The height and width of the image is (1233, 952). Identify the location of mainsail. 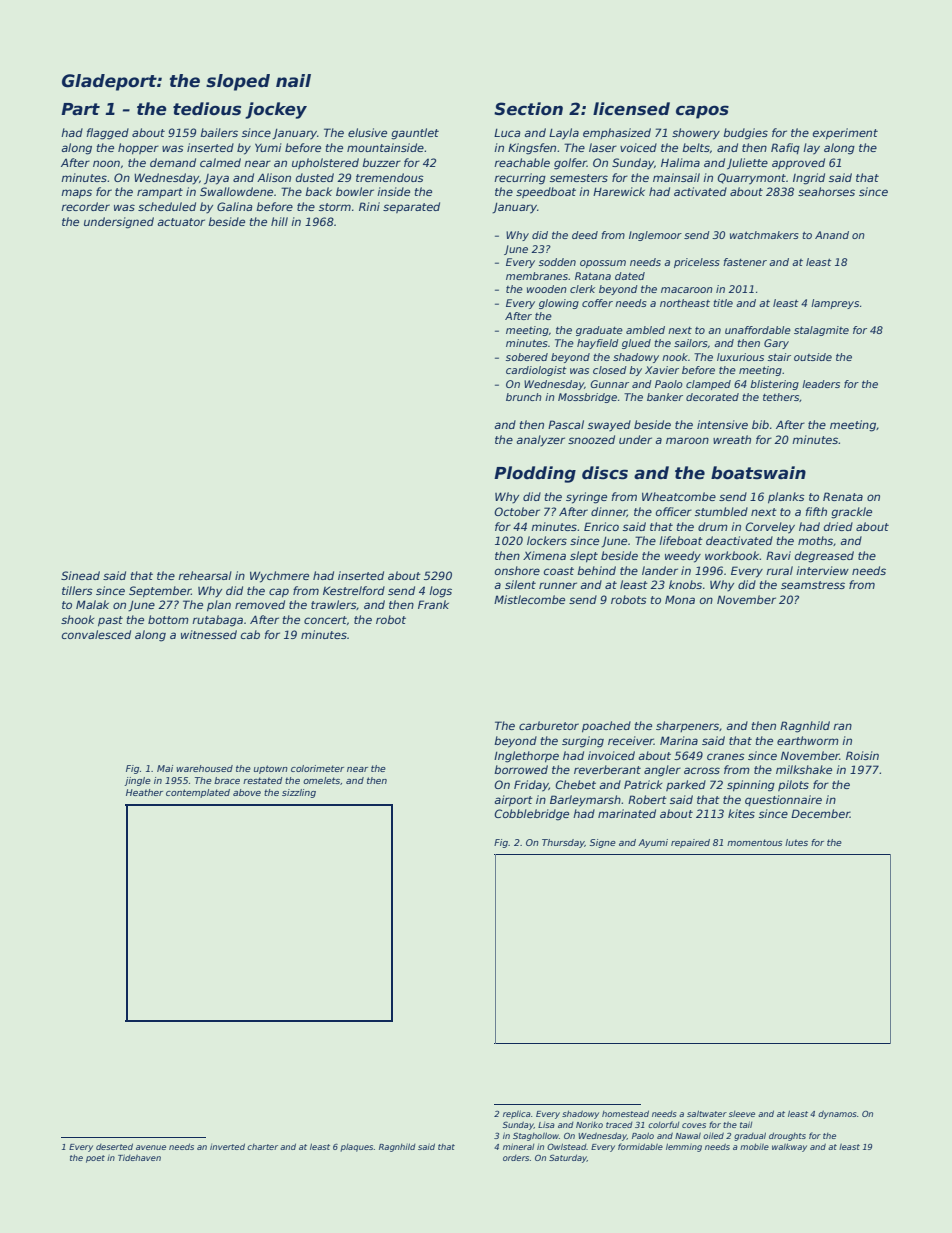
(676, 177).
